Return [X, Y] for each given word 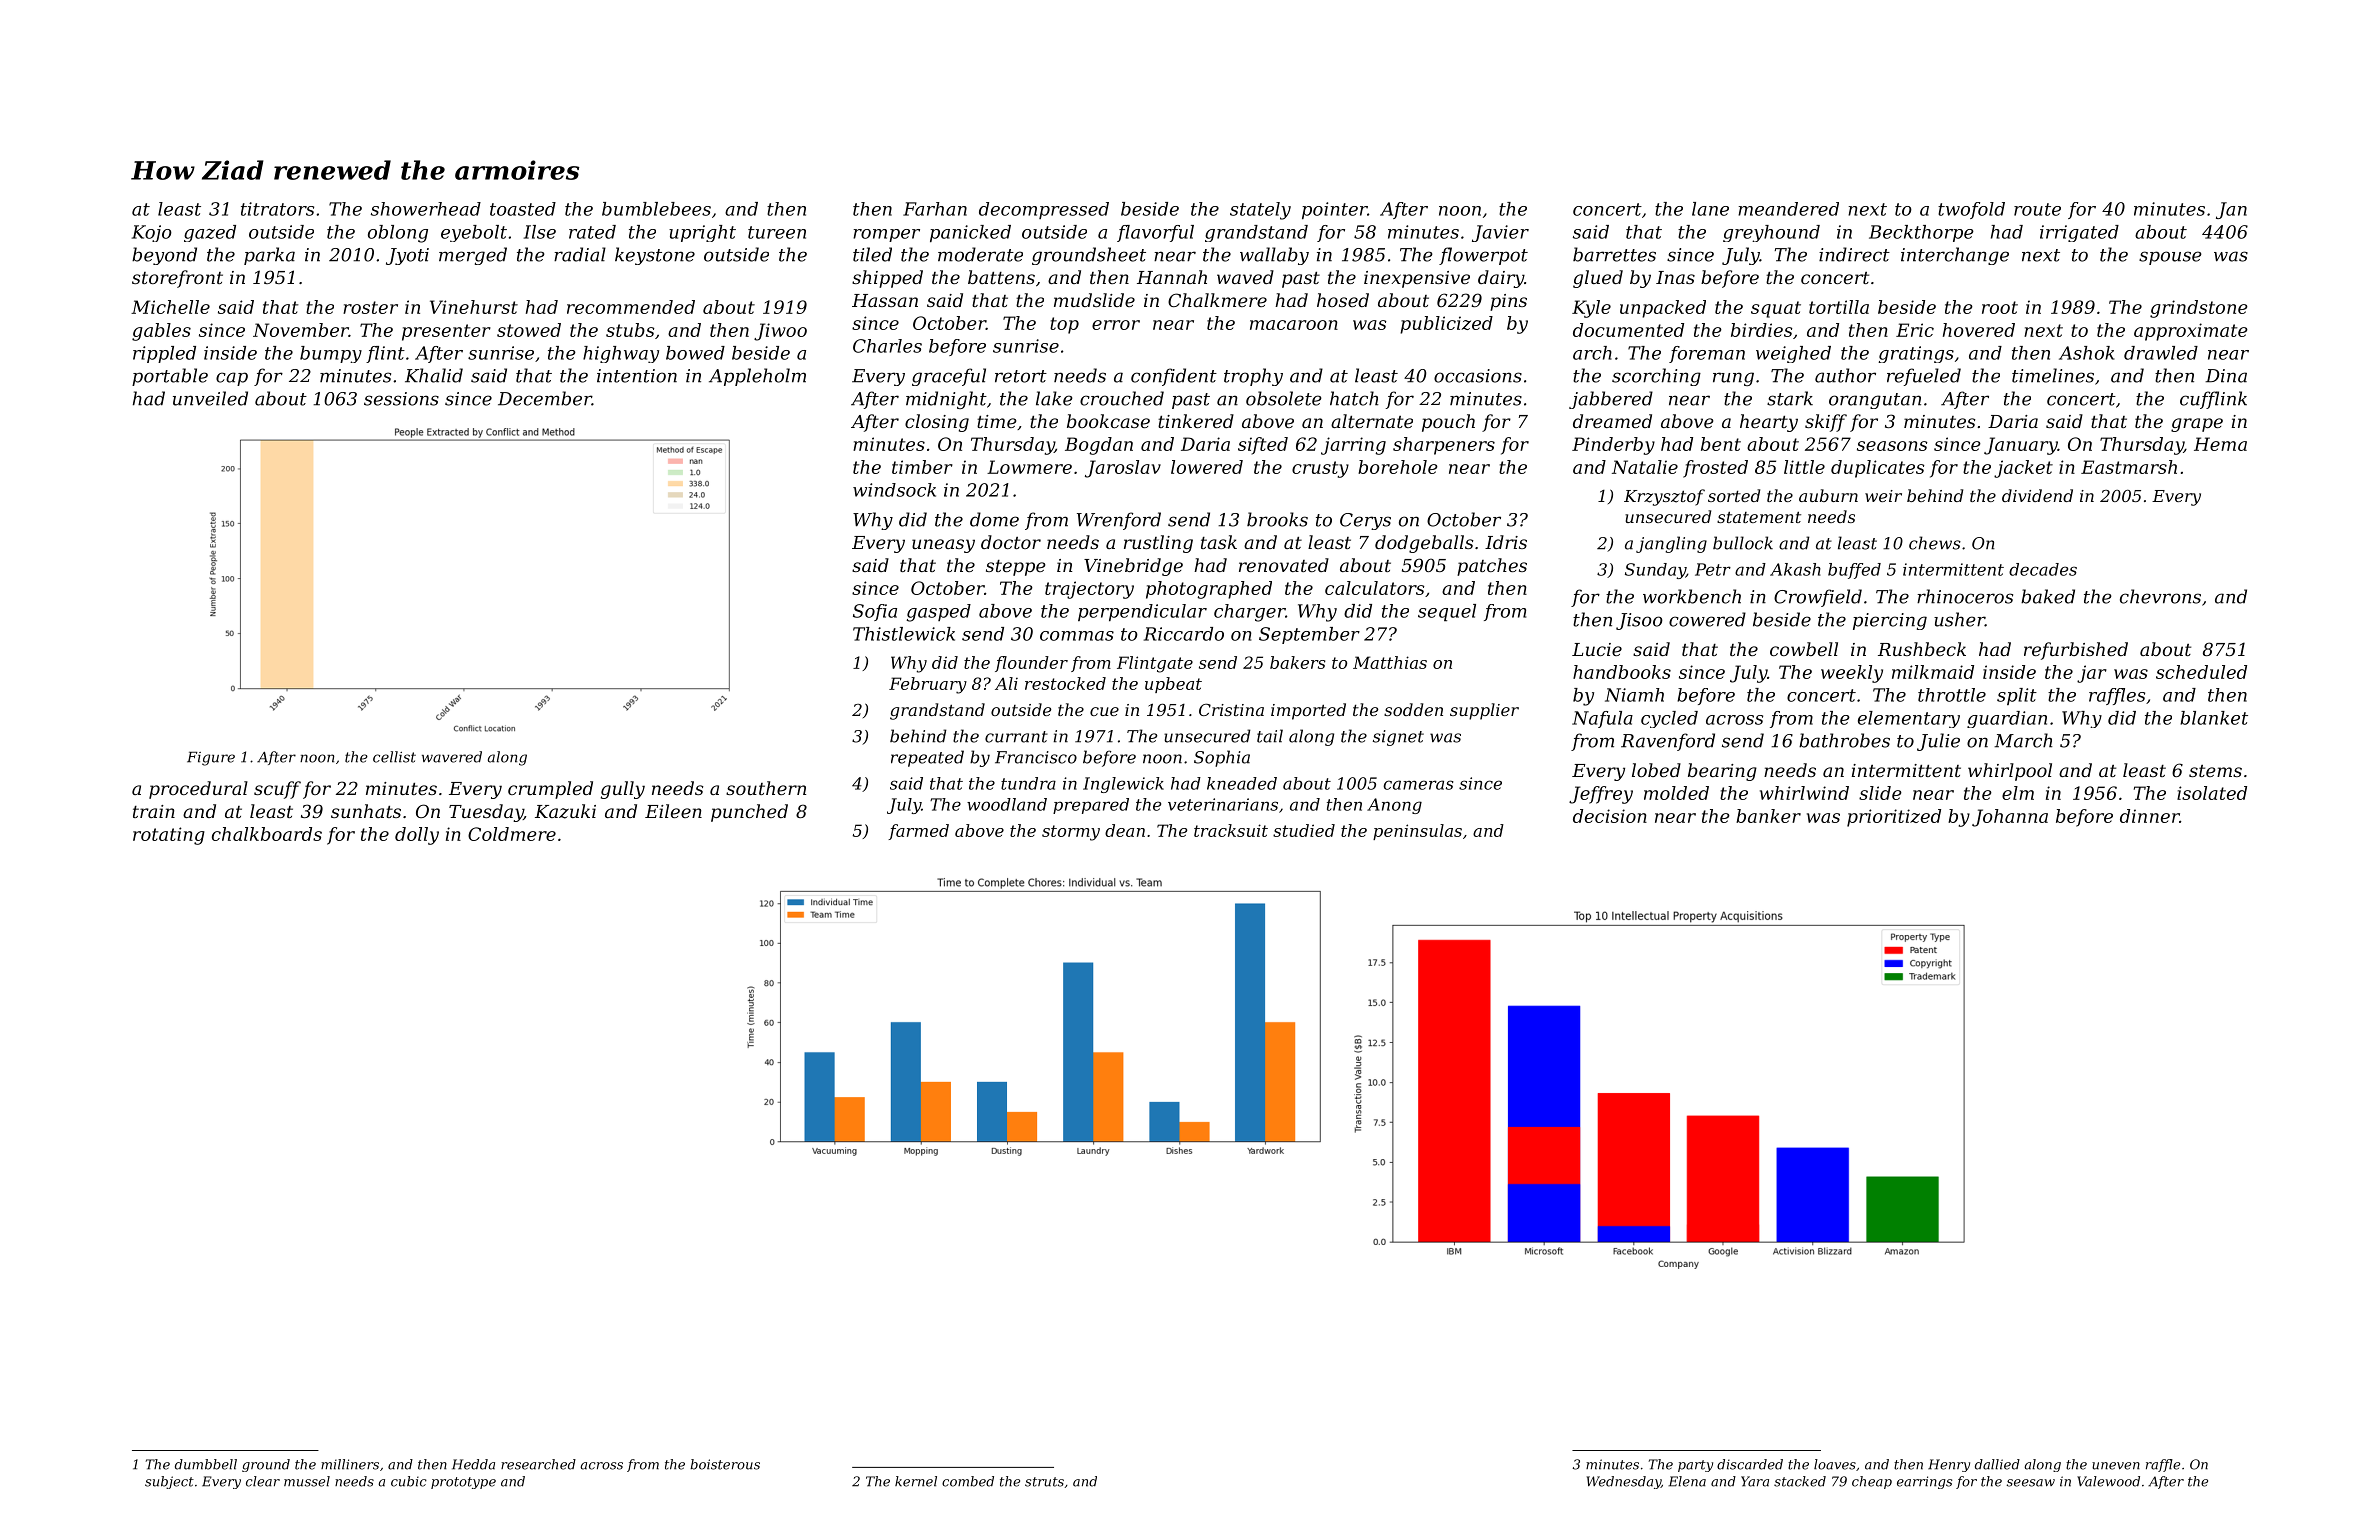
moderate [980, 254]
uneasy [943, 546]
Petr [1713, 569]
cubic [409, 1481]
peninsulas [1417, 832]
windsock [894, 490]
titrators [277, 209]
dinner [2150, 816]
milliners [350, 1464]
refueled [1924, 377]
